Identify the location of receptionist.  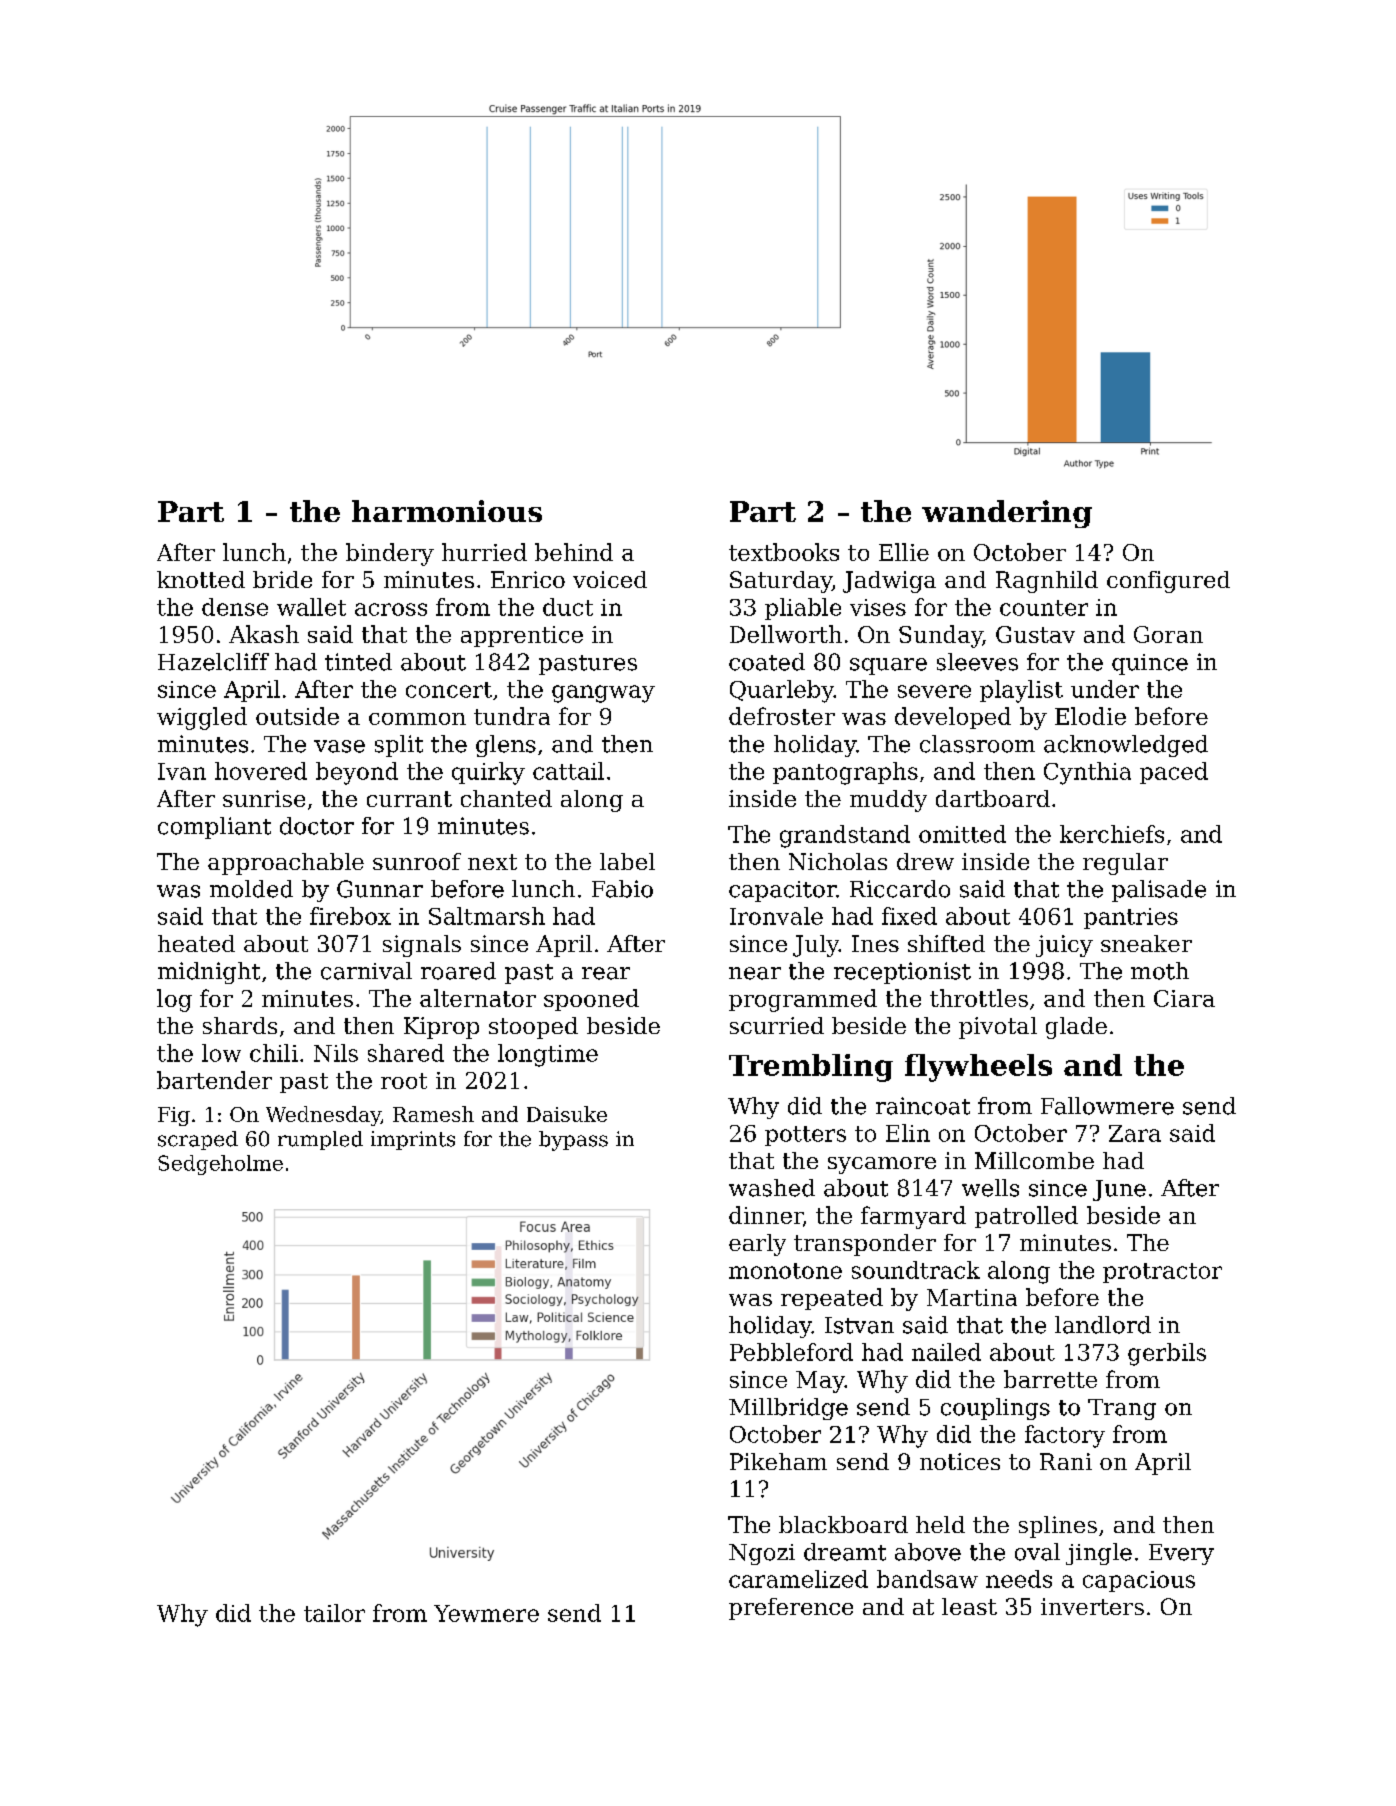
(902, 973).
